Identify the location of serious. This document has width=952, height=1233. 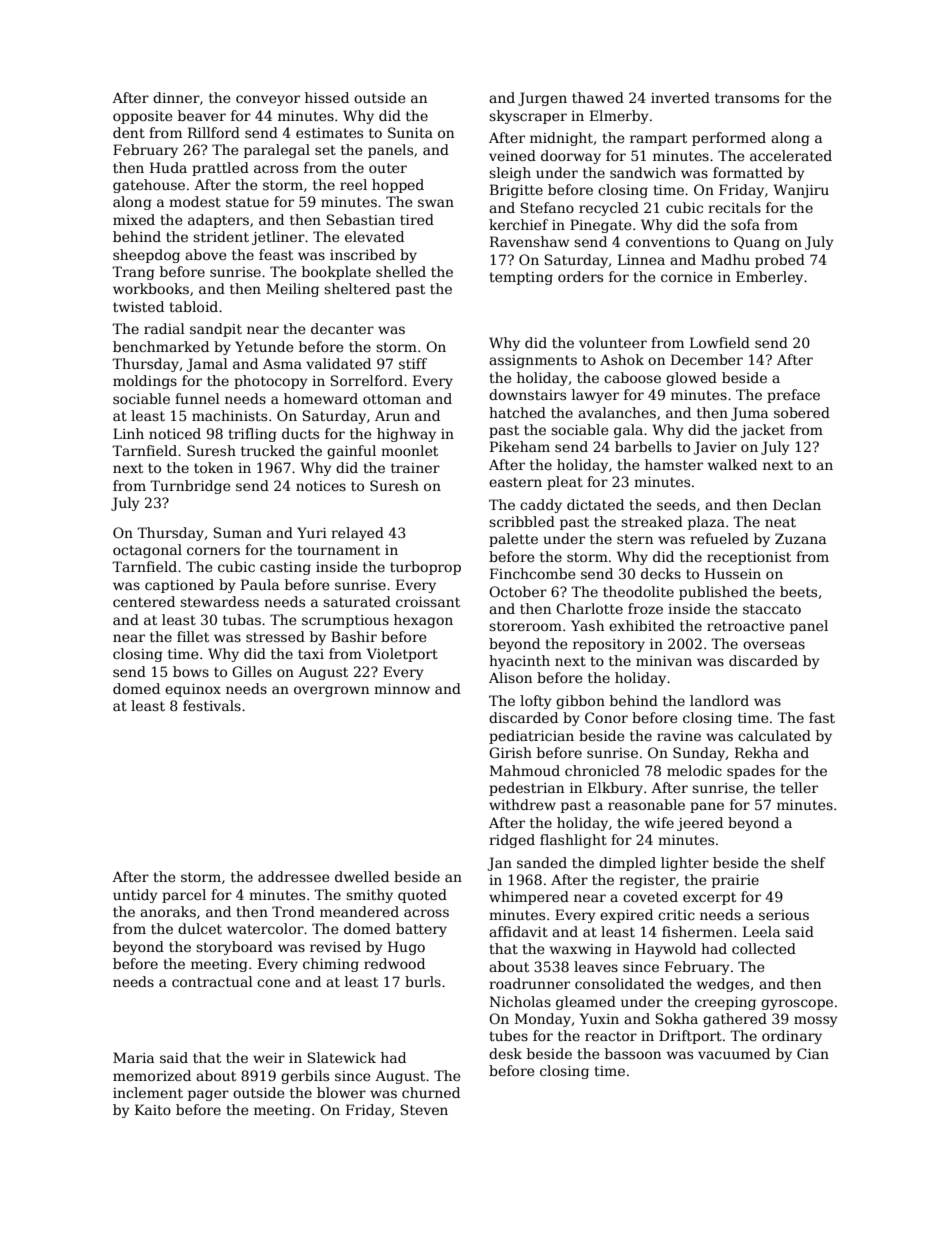
(784, 915).
